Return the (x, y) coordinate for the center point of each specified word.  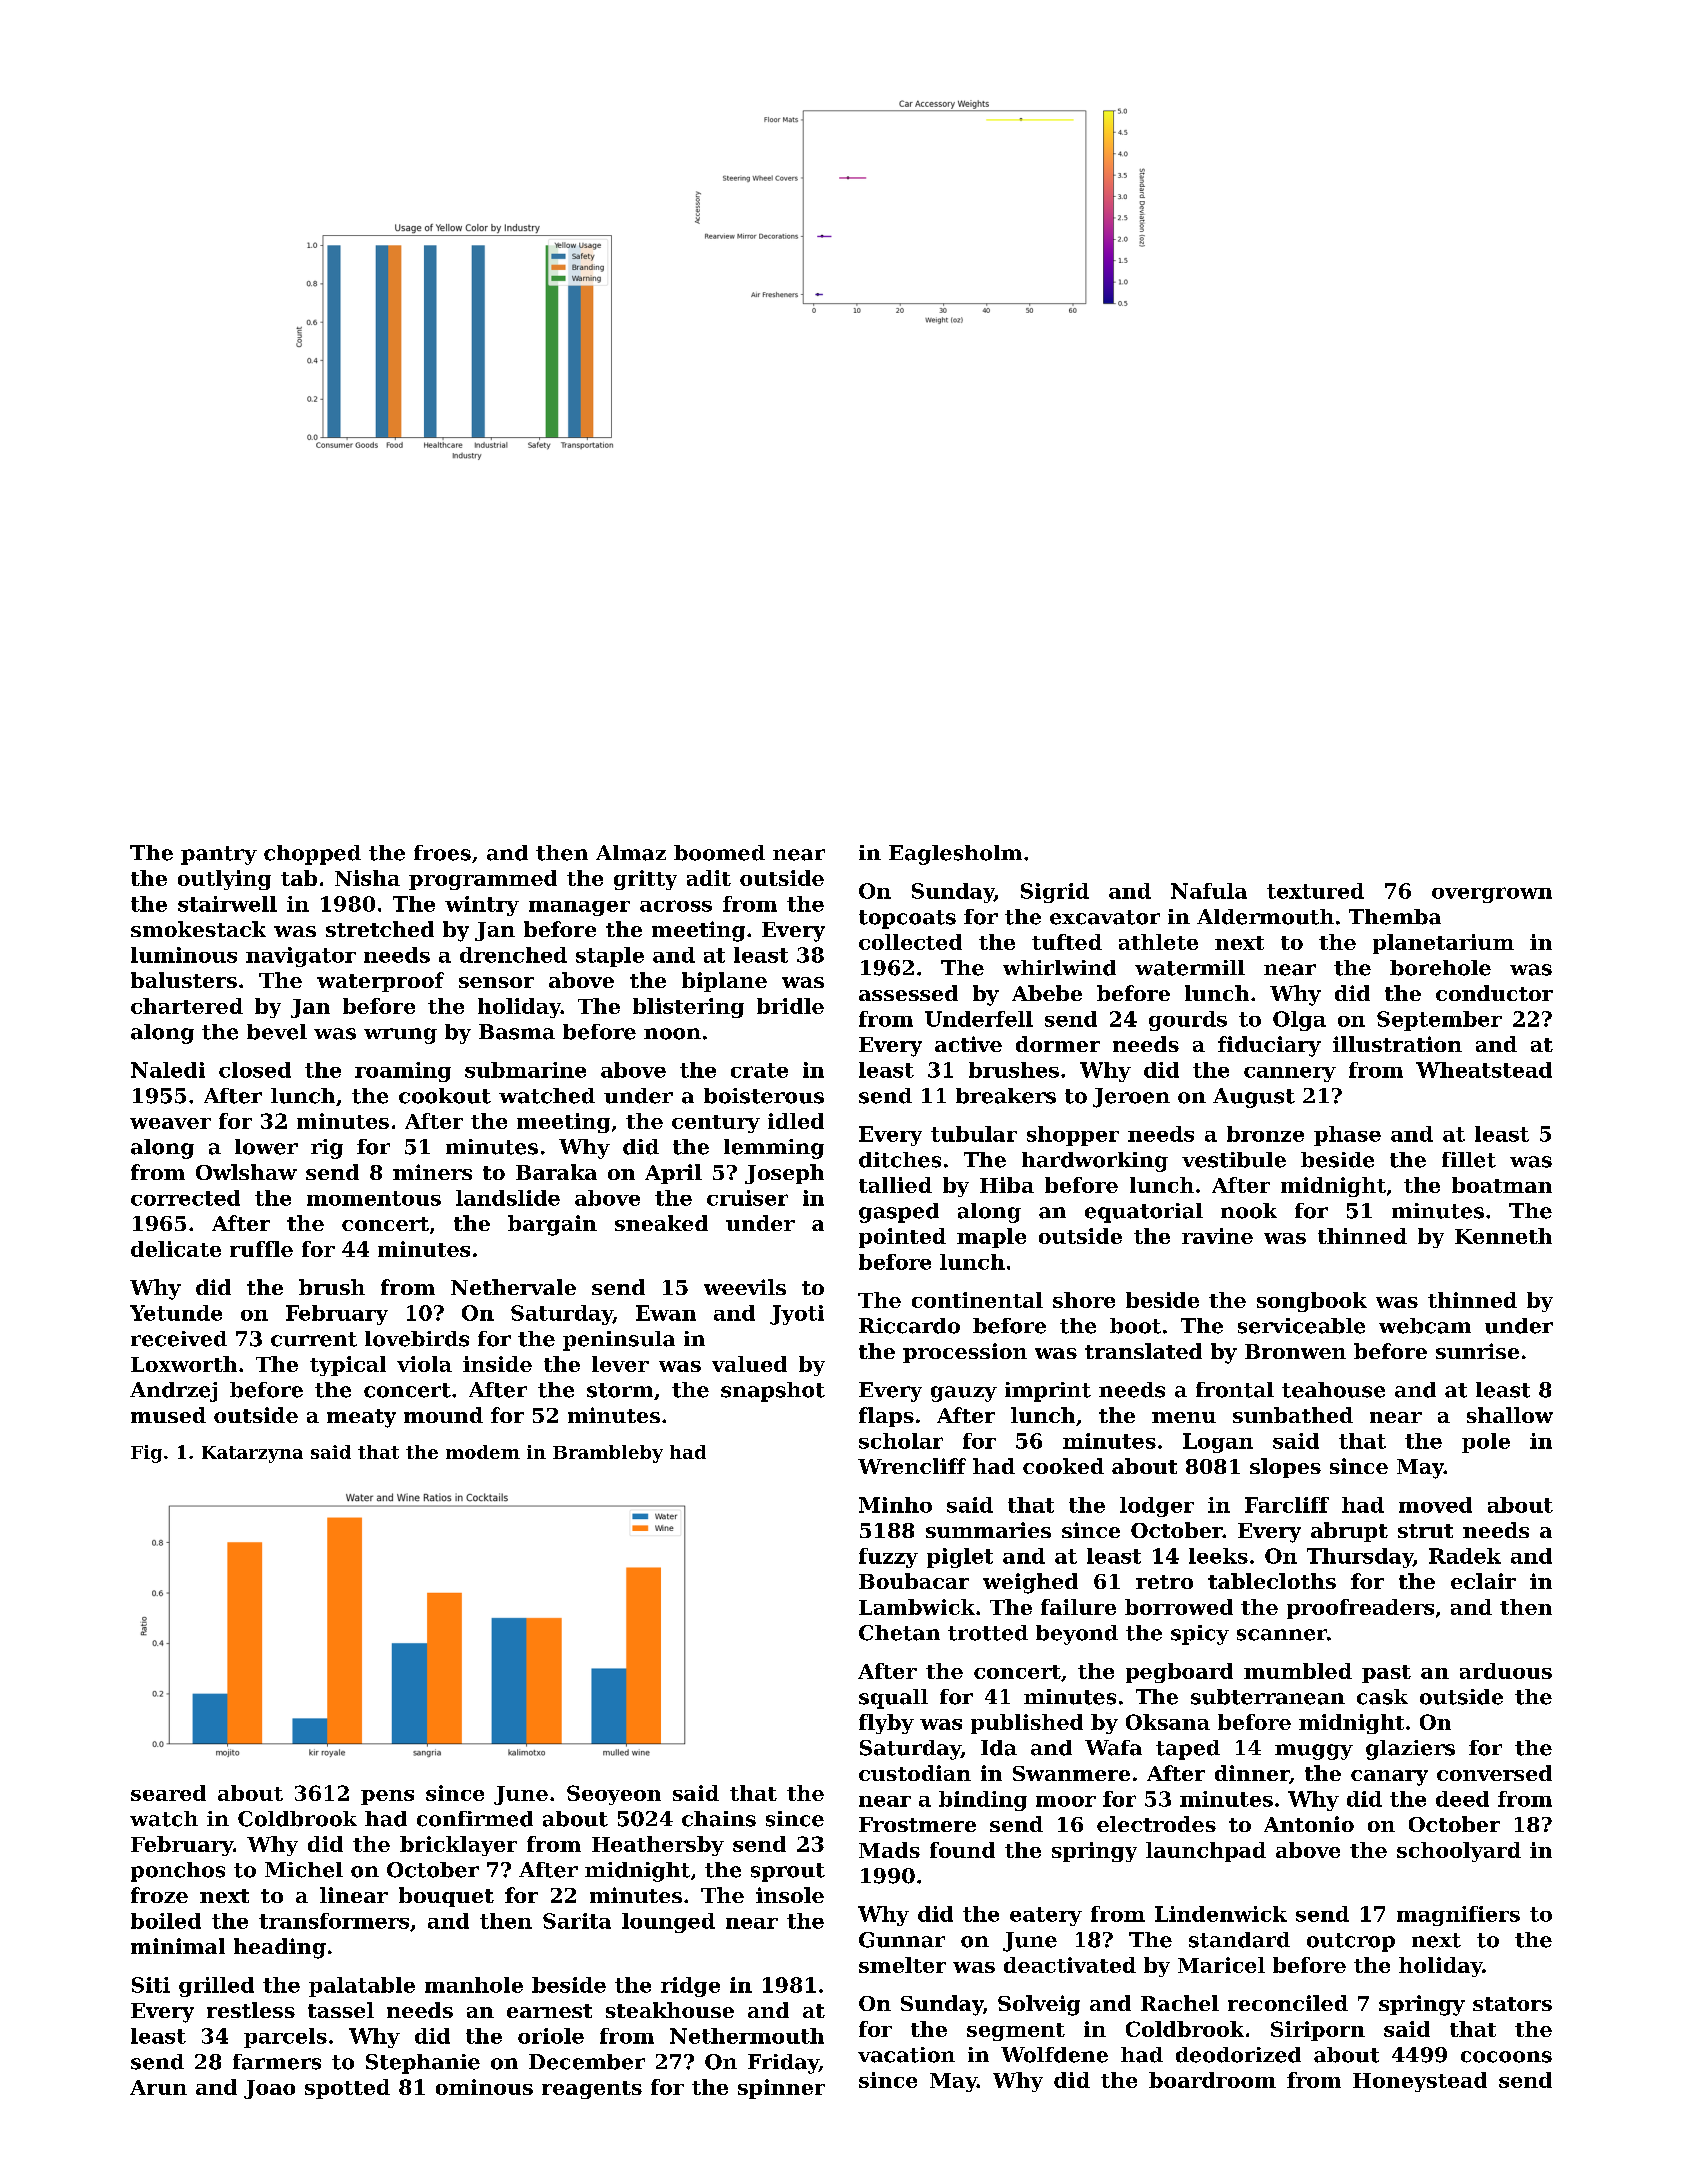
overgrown (1492, 895)
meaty (361, 1418)
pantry (219, 855)
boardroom (1212, 2080)
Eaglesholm (955, 855)
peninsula (619, 1341)
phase (1347, 1136)
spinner (781, 2089)
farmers (277, 2062)
